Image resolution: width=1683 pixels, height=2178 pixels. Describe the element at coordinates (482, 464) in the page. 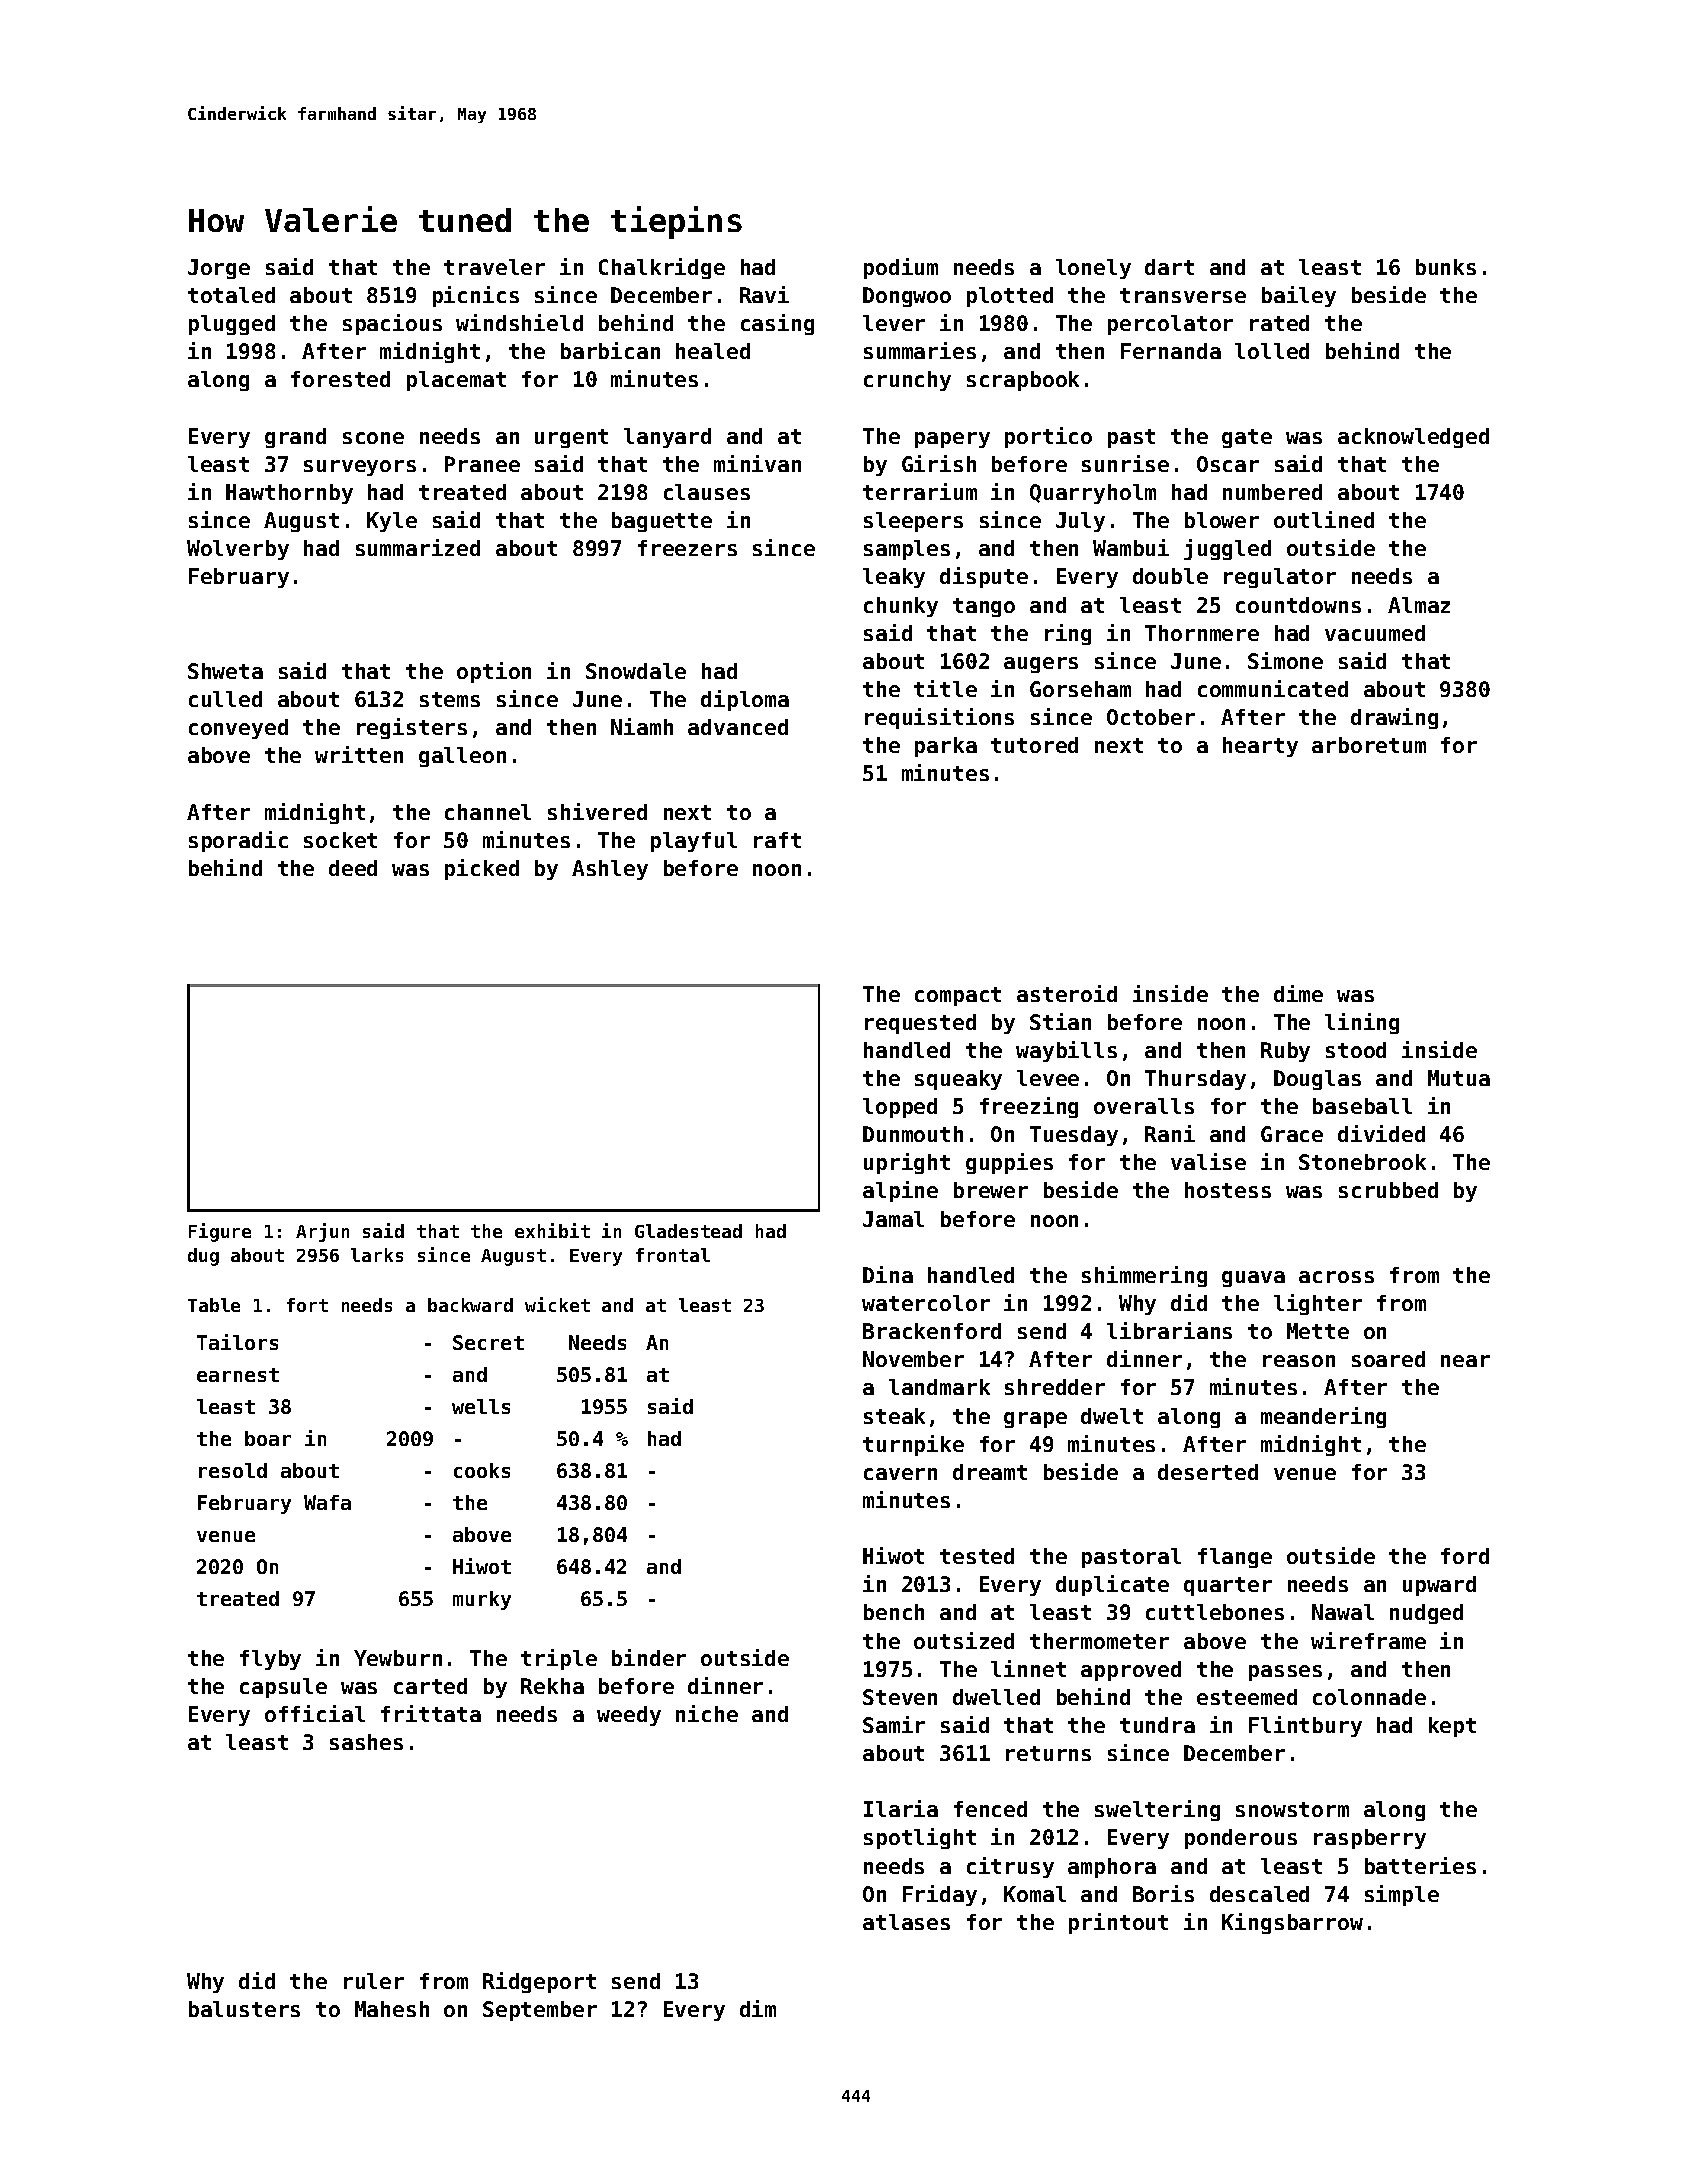

I see `Pranee` at that location.
